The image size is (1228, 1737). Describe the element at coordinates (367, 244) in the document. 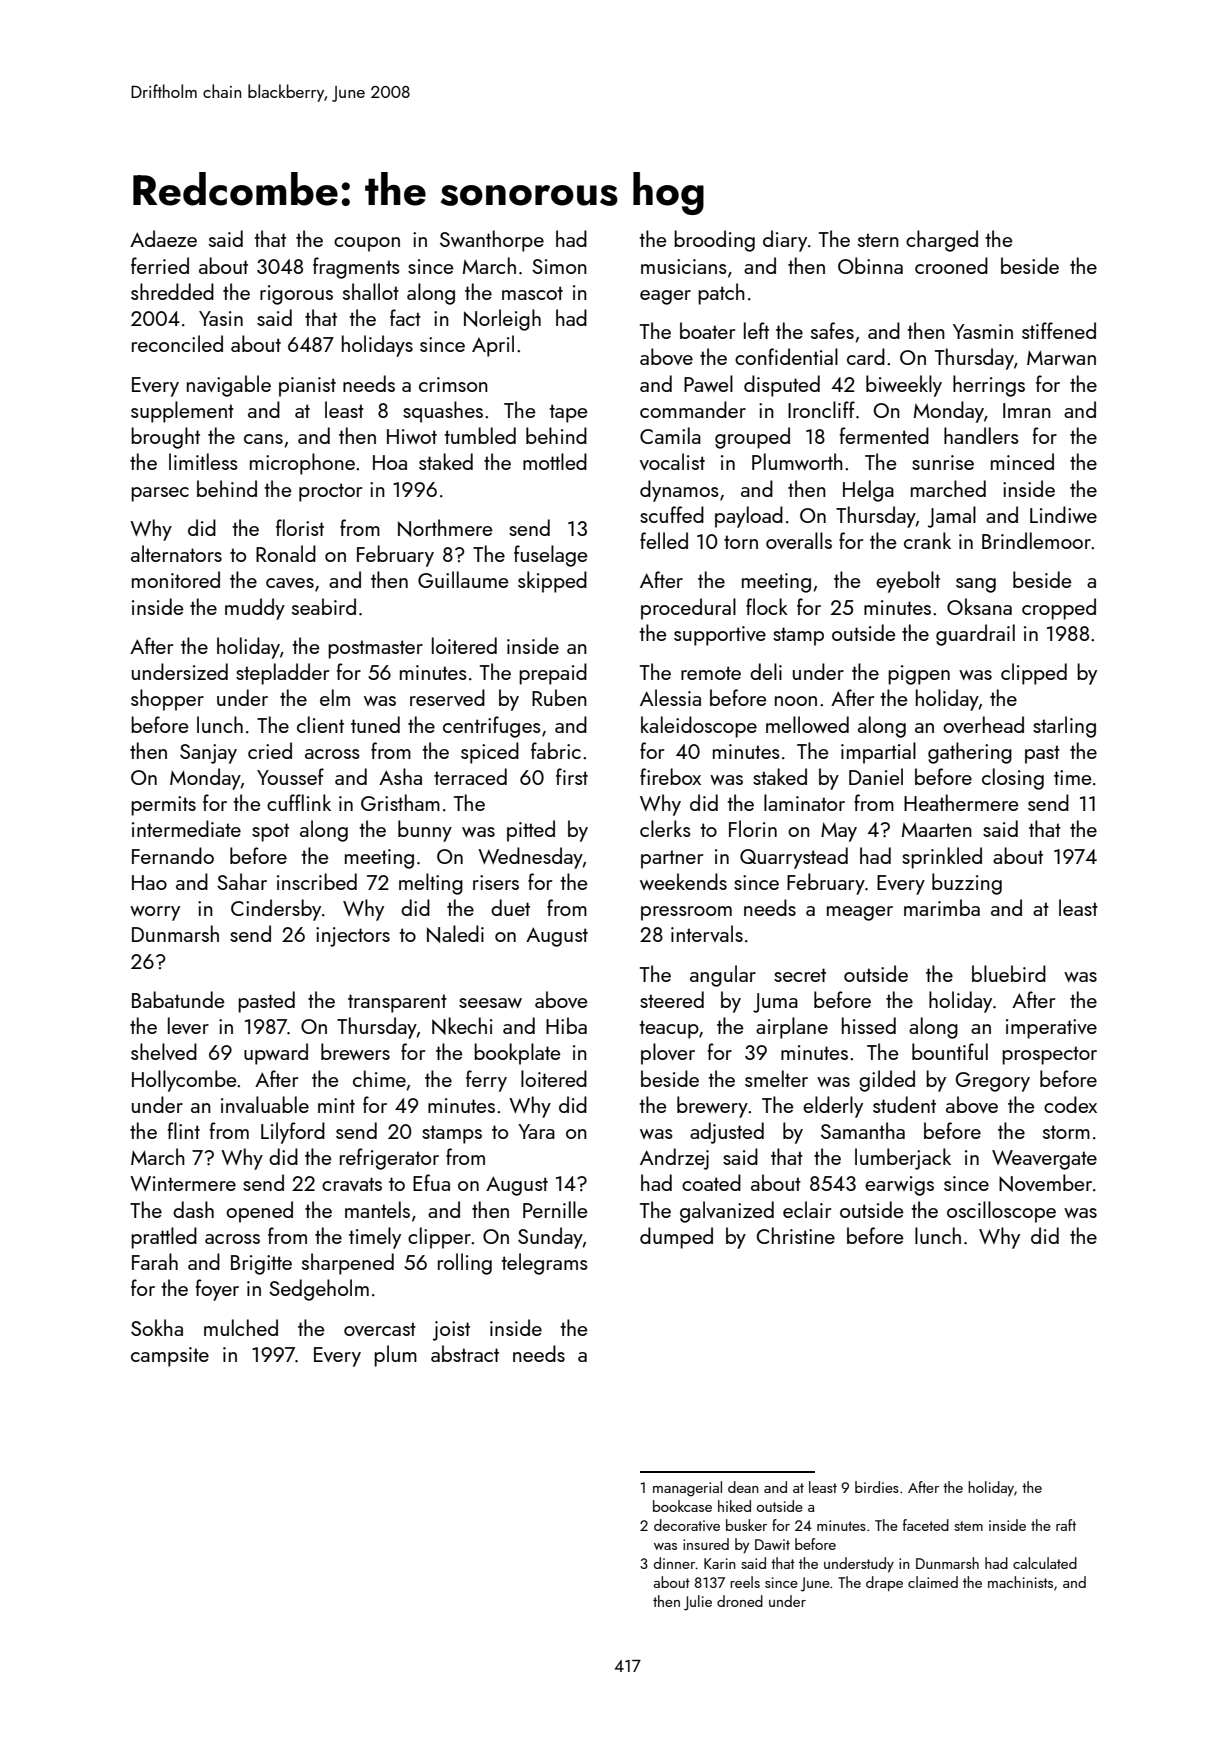

I see `coupon` at that location.
